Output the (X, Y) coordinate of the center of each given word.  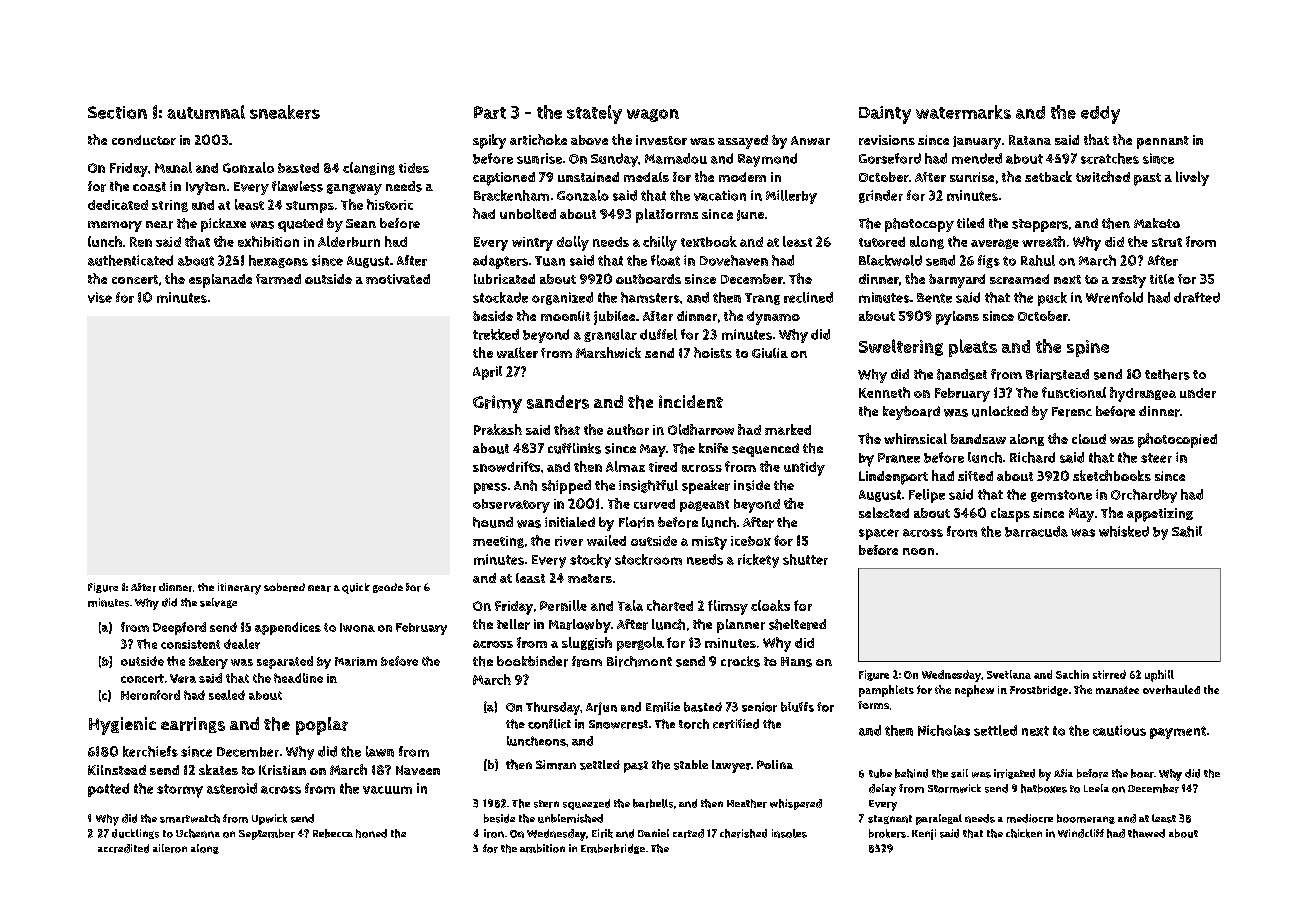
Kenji (924, 834)
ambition (542, 848)
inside (752, 485)
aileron (170, 848)
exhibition (268, 241)
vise (100, 297)
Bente (934, 298)
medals (646, 177)
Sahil (1187, 531)
